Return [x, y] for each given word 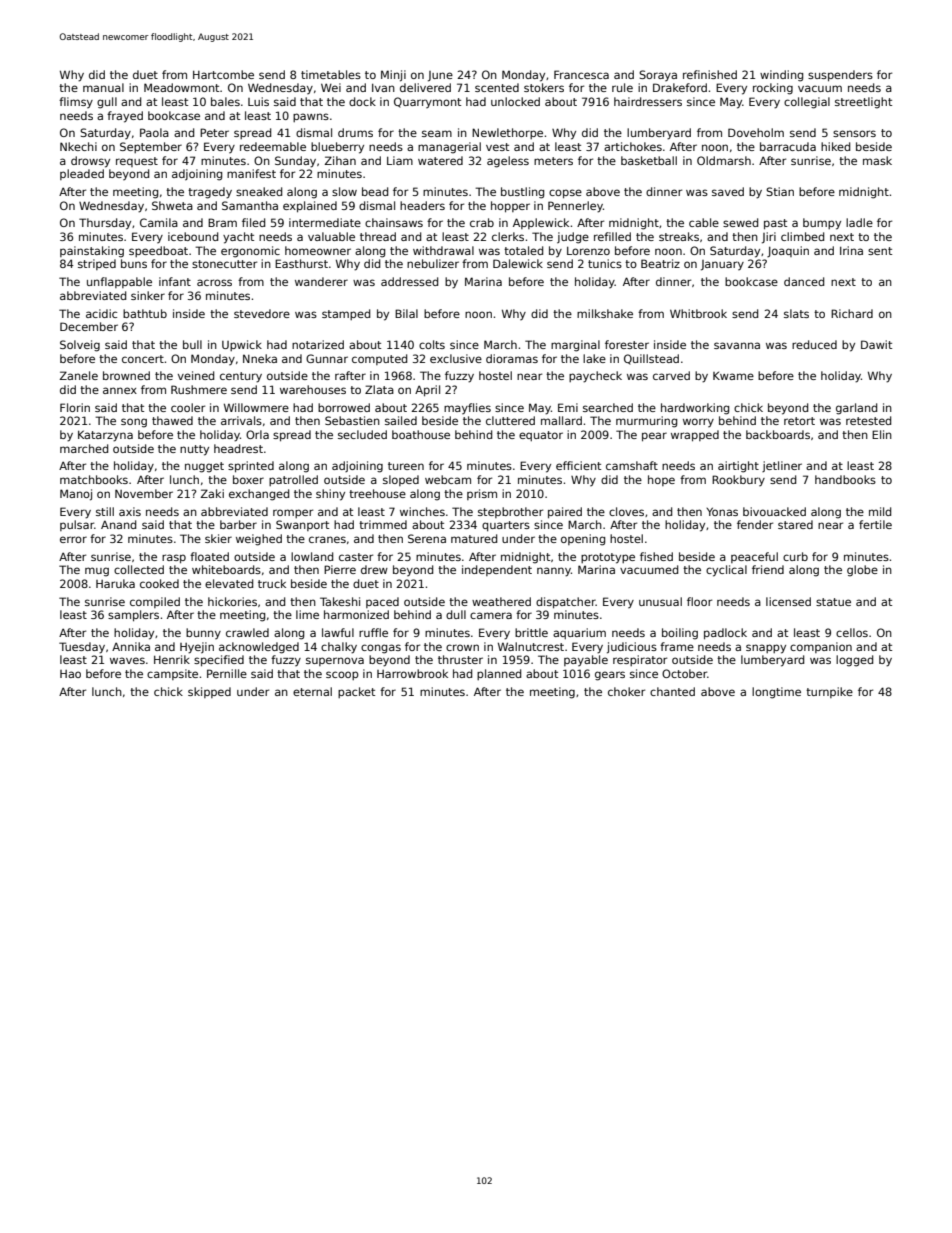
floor [699, 601]
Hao [70, 674]
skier [218, 538]
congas [381, 649]
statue [833, 602]
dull [456, 614]
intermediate [325, 222]
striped [97, 264]
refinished [710, 74]
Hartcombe [223, 74]
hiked [835, 146]
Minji [393, 76]
